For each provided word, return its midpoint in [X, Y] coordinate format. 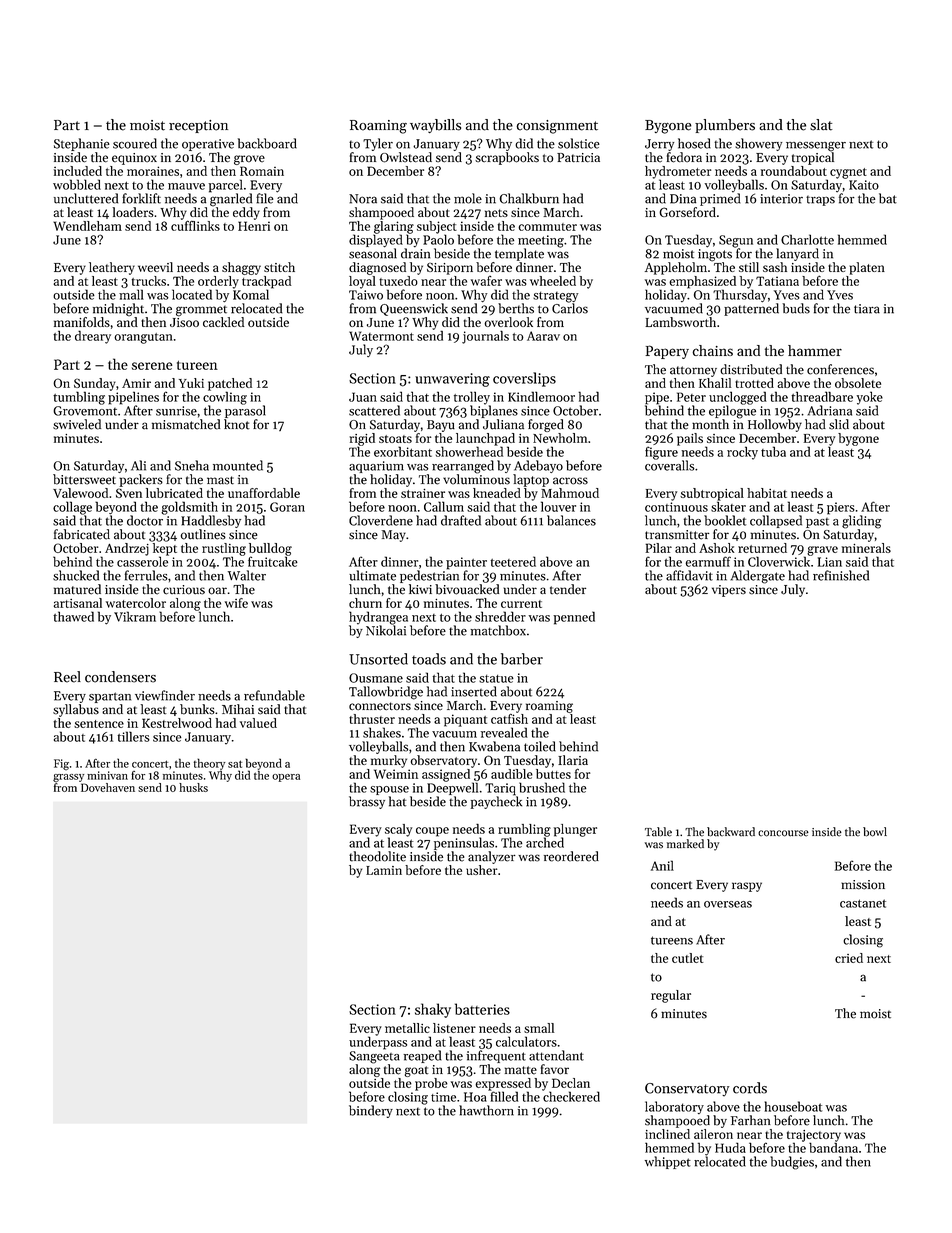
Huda [730, 1147]
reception [198, 126]
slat [821, 125]
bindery [371, 1111]
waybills [435, 126]
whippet [668, 1162]
